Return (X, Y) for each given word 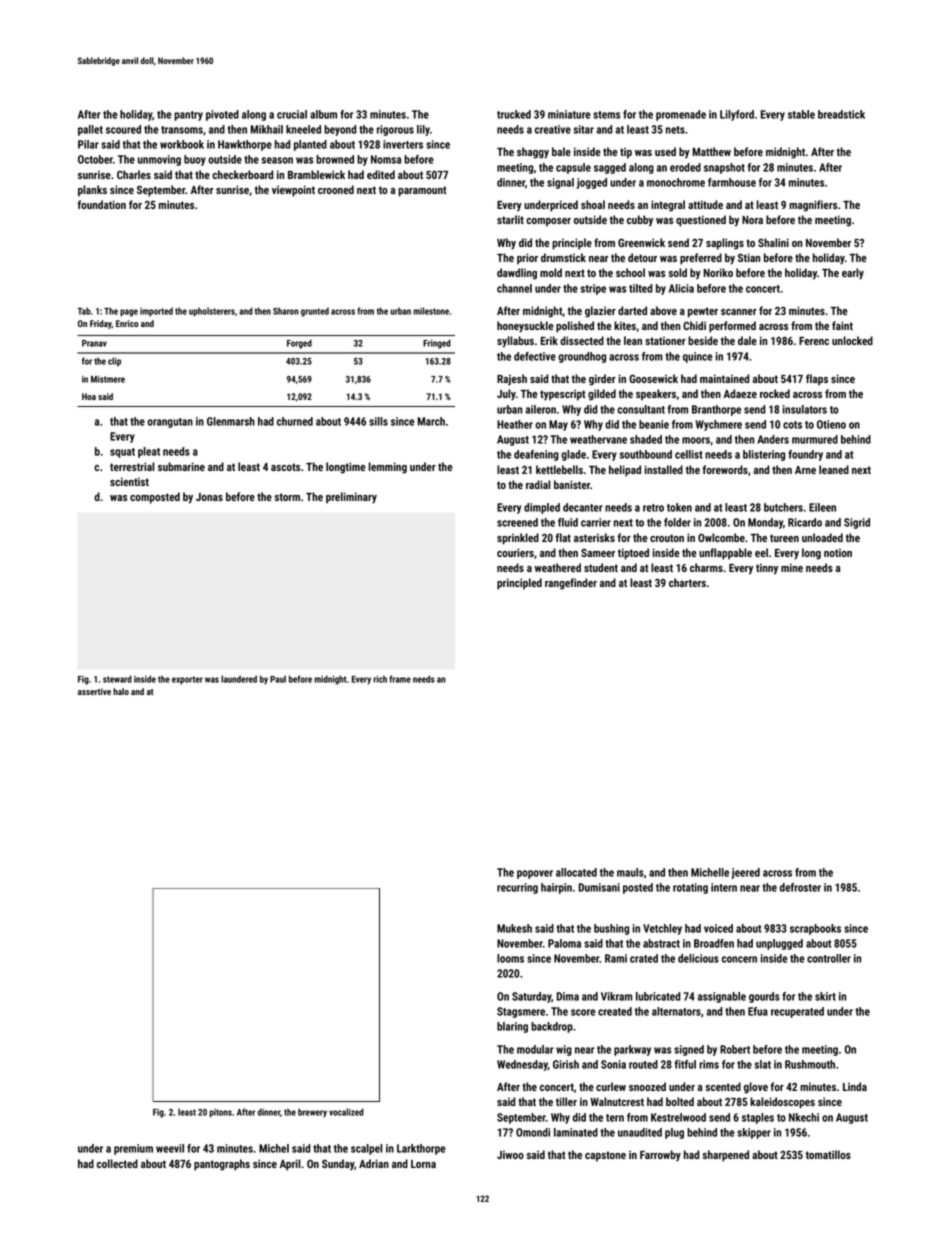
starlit (510, 219)
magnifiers (813, 206)
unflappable (725, 554)
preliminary (351, 498)
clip (114, 362)
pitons (220, 1113)
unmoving (159, 160)
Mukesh (514, 928)
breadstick (841, 114)
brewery (312, 1113)
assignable (721, 997)
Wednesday (522, 1065)
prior (527, 259)
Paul (278, 679)
